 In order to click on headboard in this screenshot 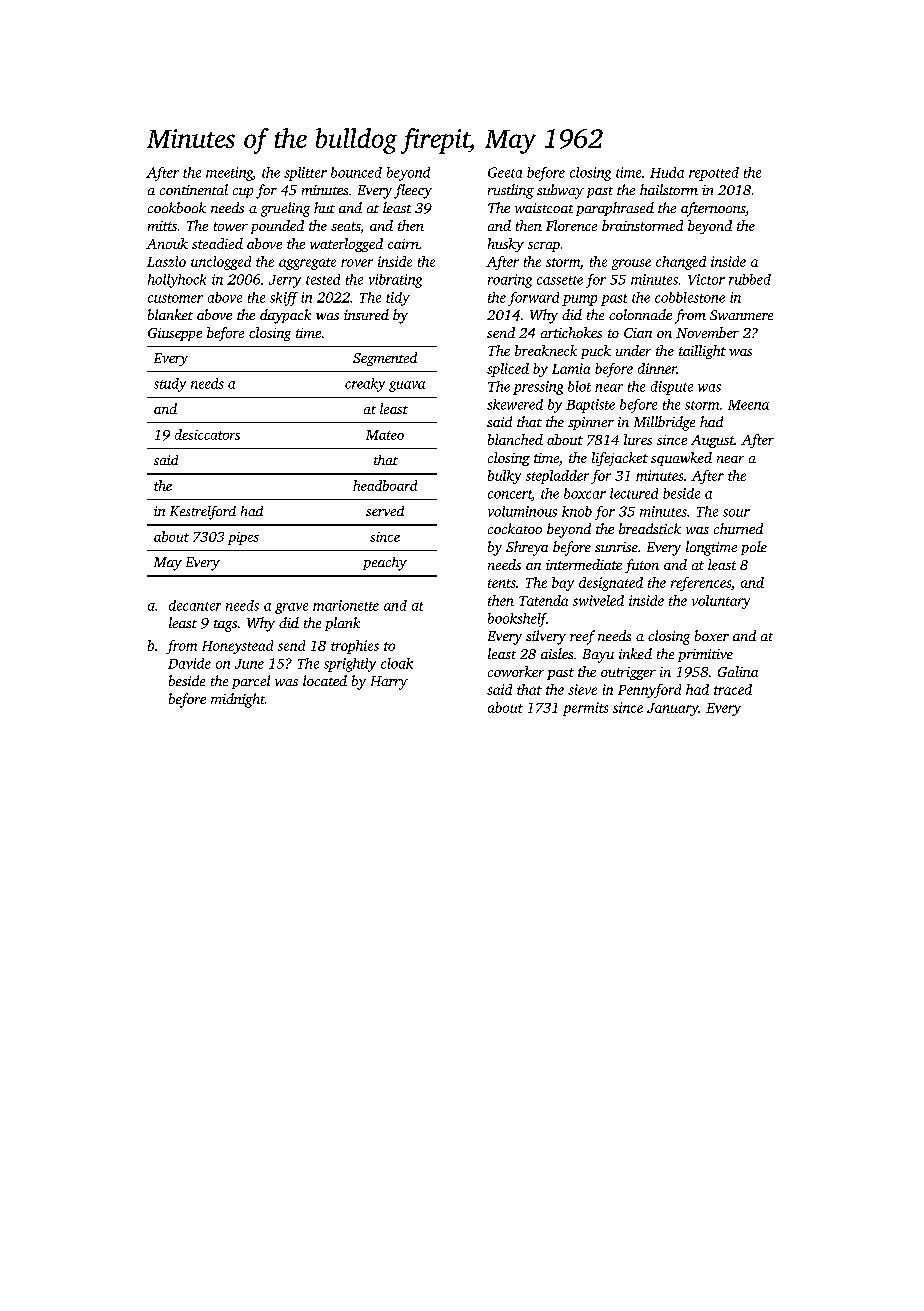, I will do `click(385, 485)`.
